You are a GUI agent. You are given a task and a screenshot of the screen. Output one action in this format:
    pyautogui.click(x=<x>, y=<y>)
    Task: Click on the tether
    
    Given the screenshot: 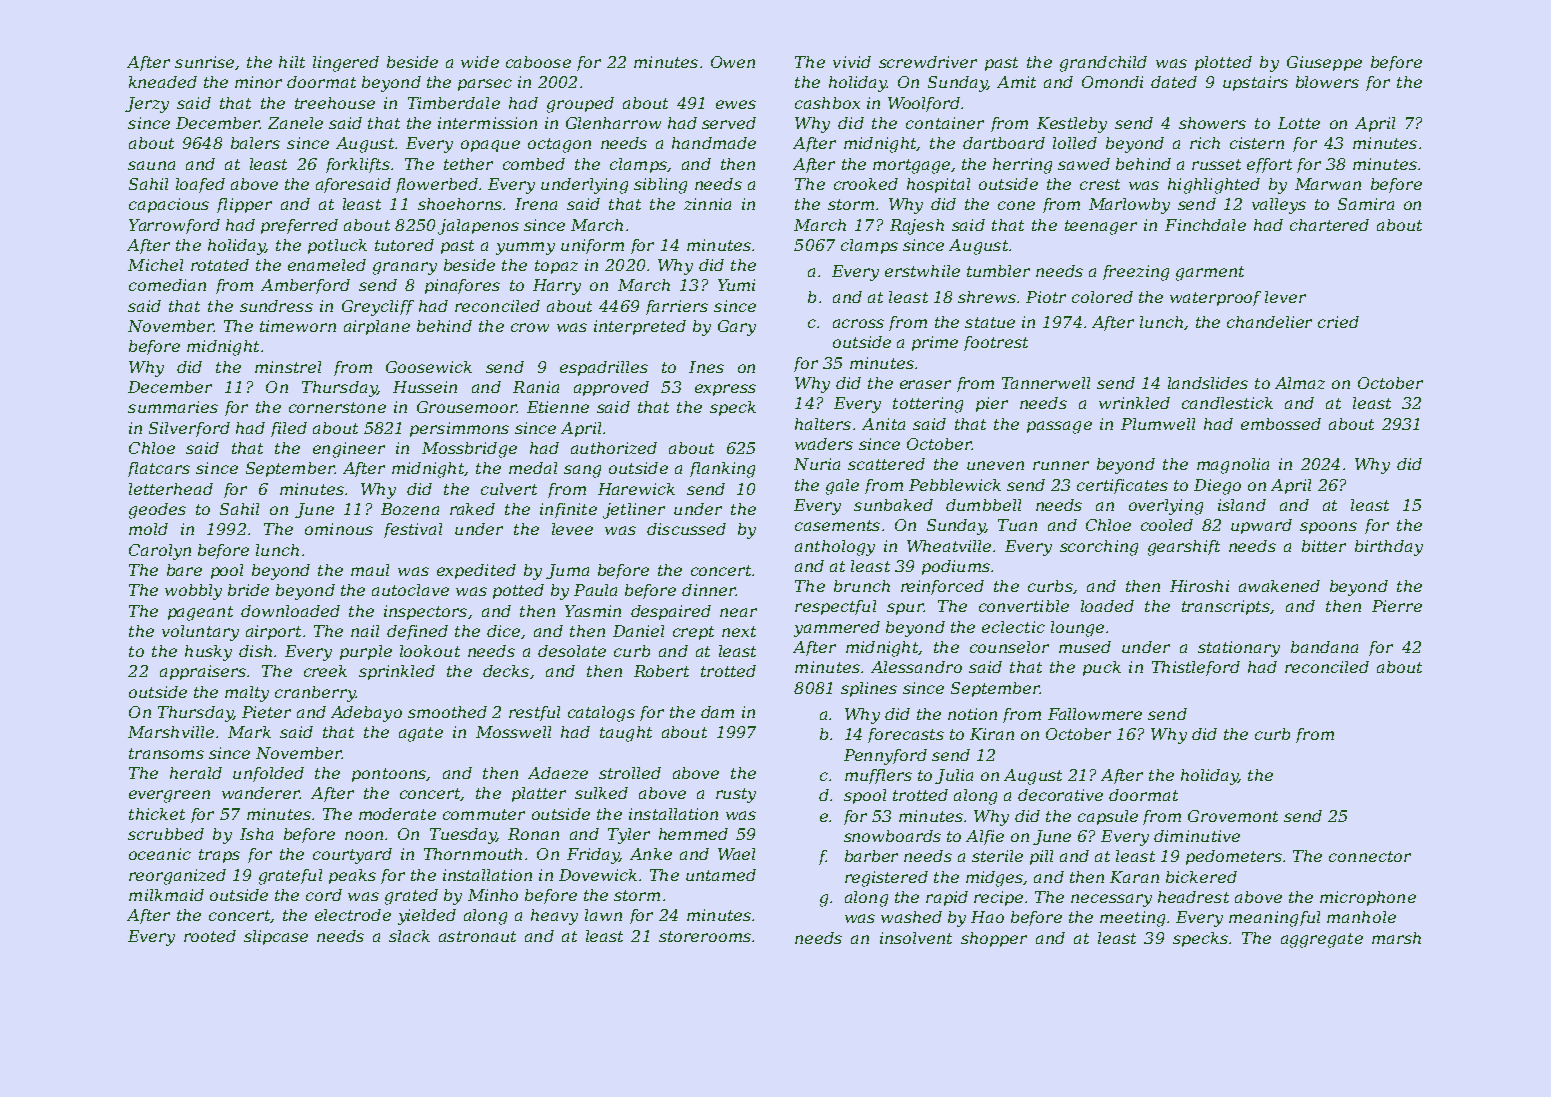 What is the action you would take?
    pyautogui.click(x=468, y=164)
